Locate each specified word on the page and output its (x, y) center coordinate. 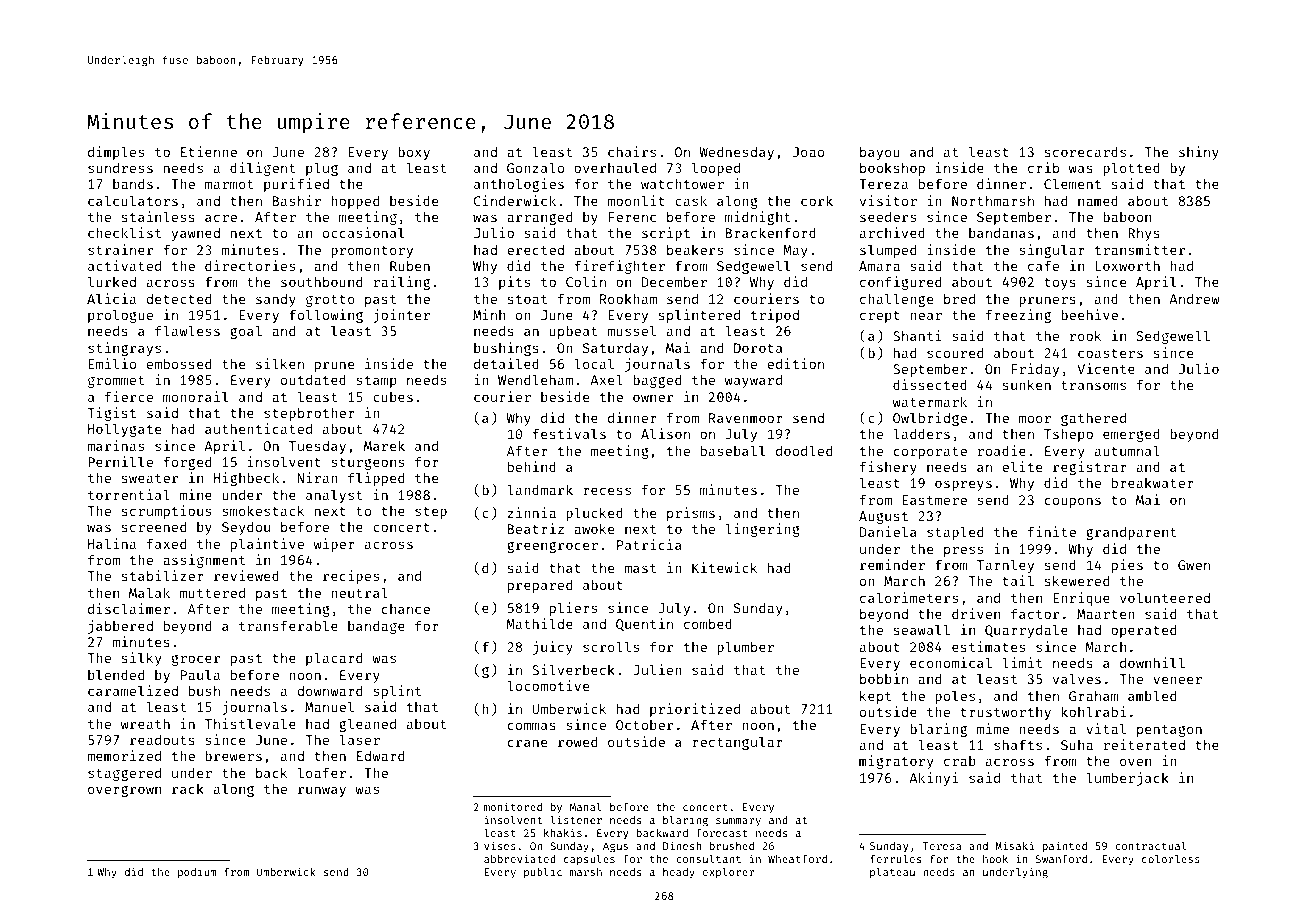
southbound (321, 281)
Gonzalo (535, 167)
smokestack (263, 510)
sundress (120, 167)
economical (951, 662)
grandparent (1131, 533)
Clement (1072, 183)
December (674, 281)
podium (197, 873)
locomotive (548, 685)
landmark (540, 489)
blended (116, 674)
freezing (1018, 316)
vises (500, 845)
